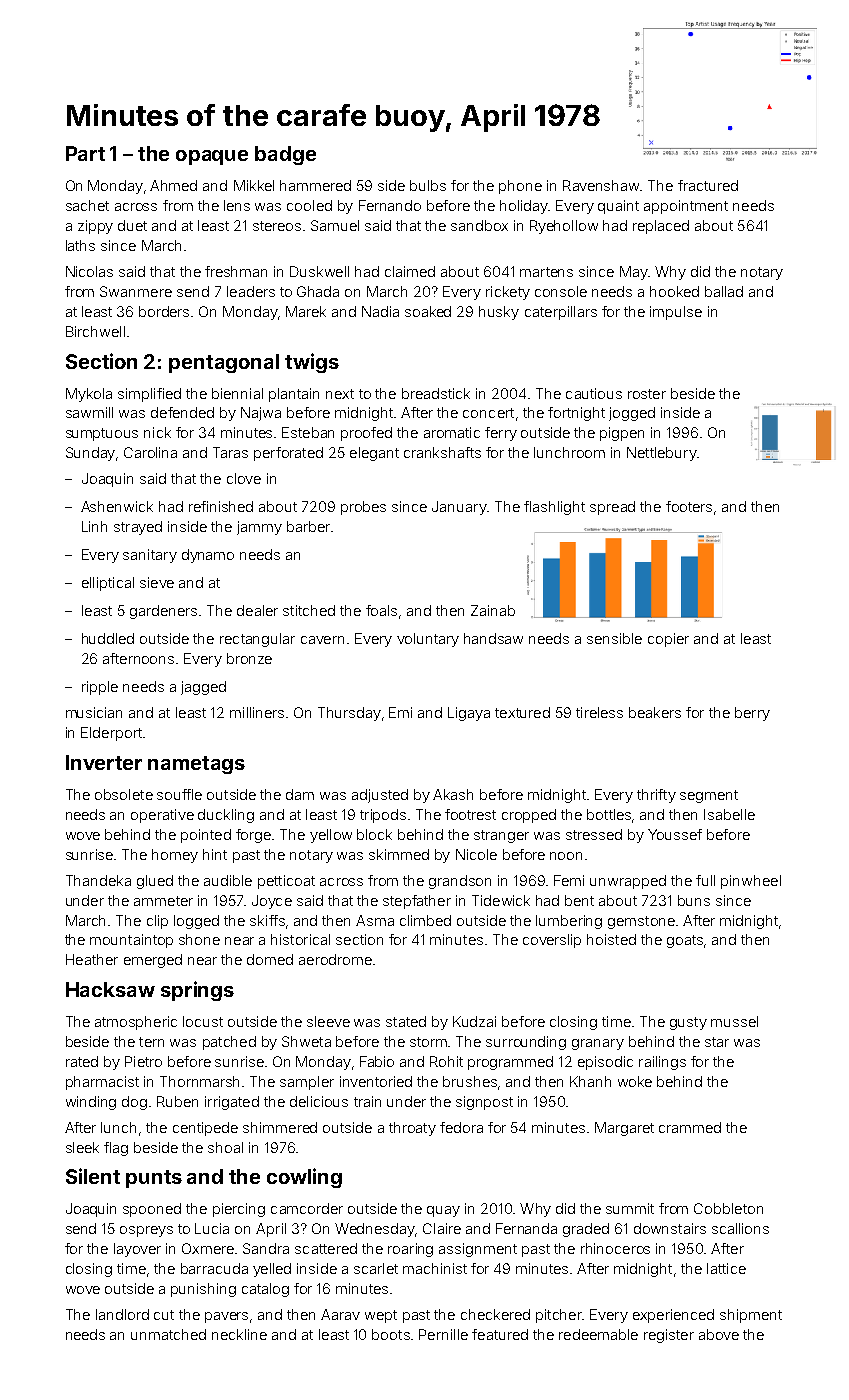 The image size is (849, 1400). What do you see at coordinates (322, 640) in the image?
I see `cavern` at bounding box center [322, 640].
